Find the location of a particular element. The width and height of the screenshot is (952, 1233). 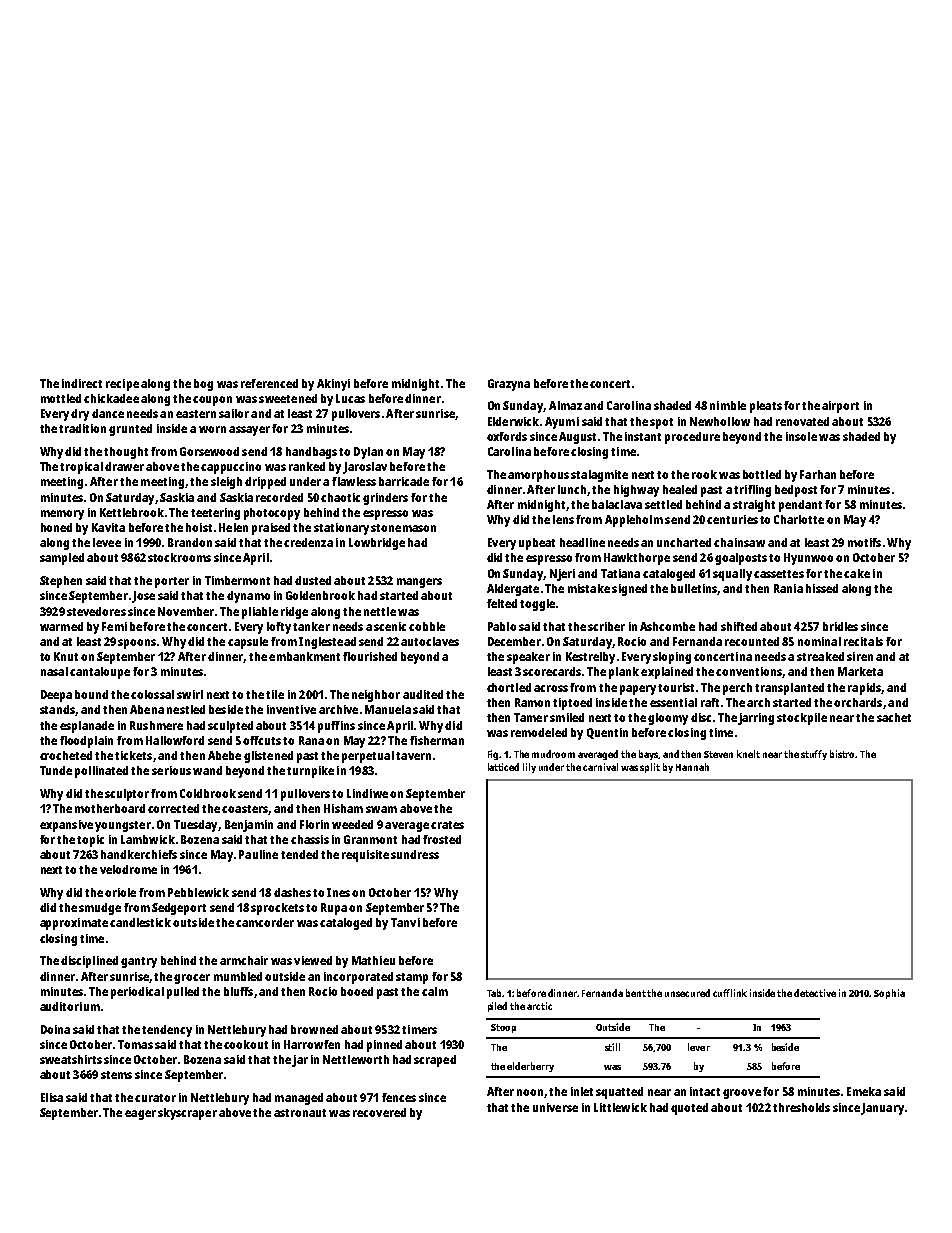

indirect is located at coordinates (82, 383).
